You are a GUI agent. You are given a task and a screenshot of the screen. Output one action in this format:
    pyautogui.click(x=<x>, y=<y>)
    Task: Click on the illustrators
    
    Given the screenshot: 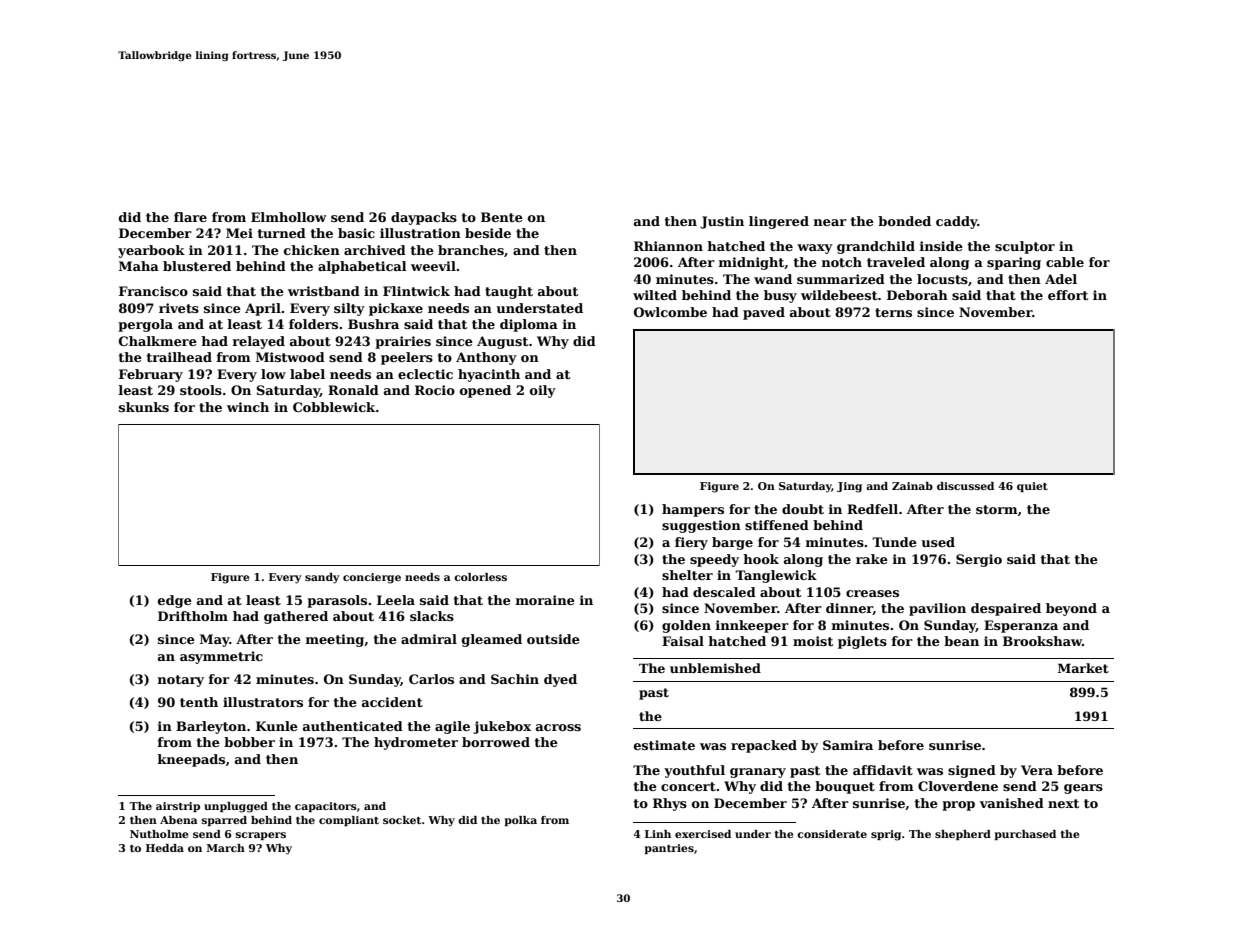 What is the action you would take?
    pyautogui.click(x=263, y=702)
